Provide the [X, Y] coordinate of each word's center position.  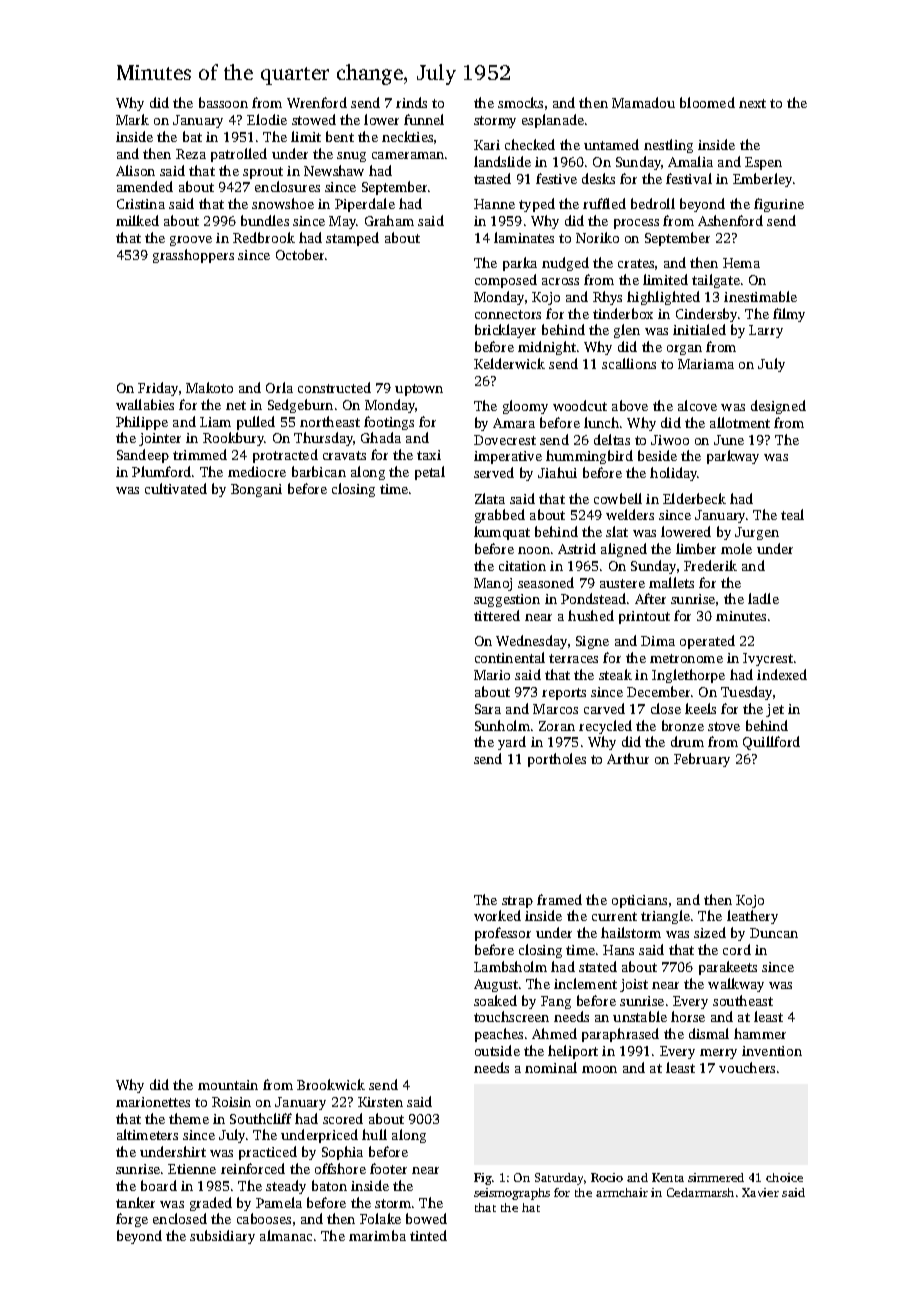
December [658, 691]
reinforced [253, 1168]
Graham [389, 220]
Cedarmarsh [700, 1192]
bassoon [223, 102]
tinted [428, 1235]
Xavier [760, 1192]
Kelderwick [509, 363]
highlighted [663, 298]
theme [189, 1118]
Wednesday [531, 642]
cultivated [176, 488]
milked [137, 220]
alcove [697, 405]
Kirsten [380, 1102]
